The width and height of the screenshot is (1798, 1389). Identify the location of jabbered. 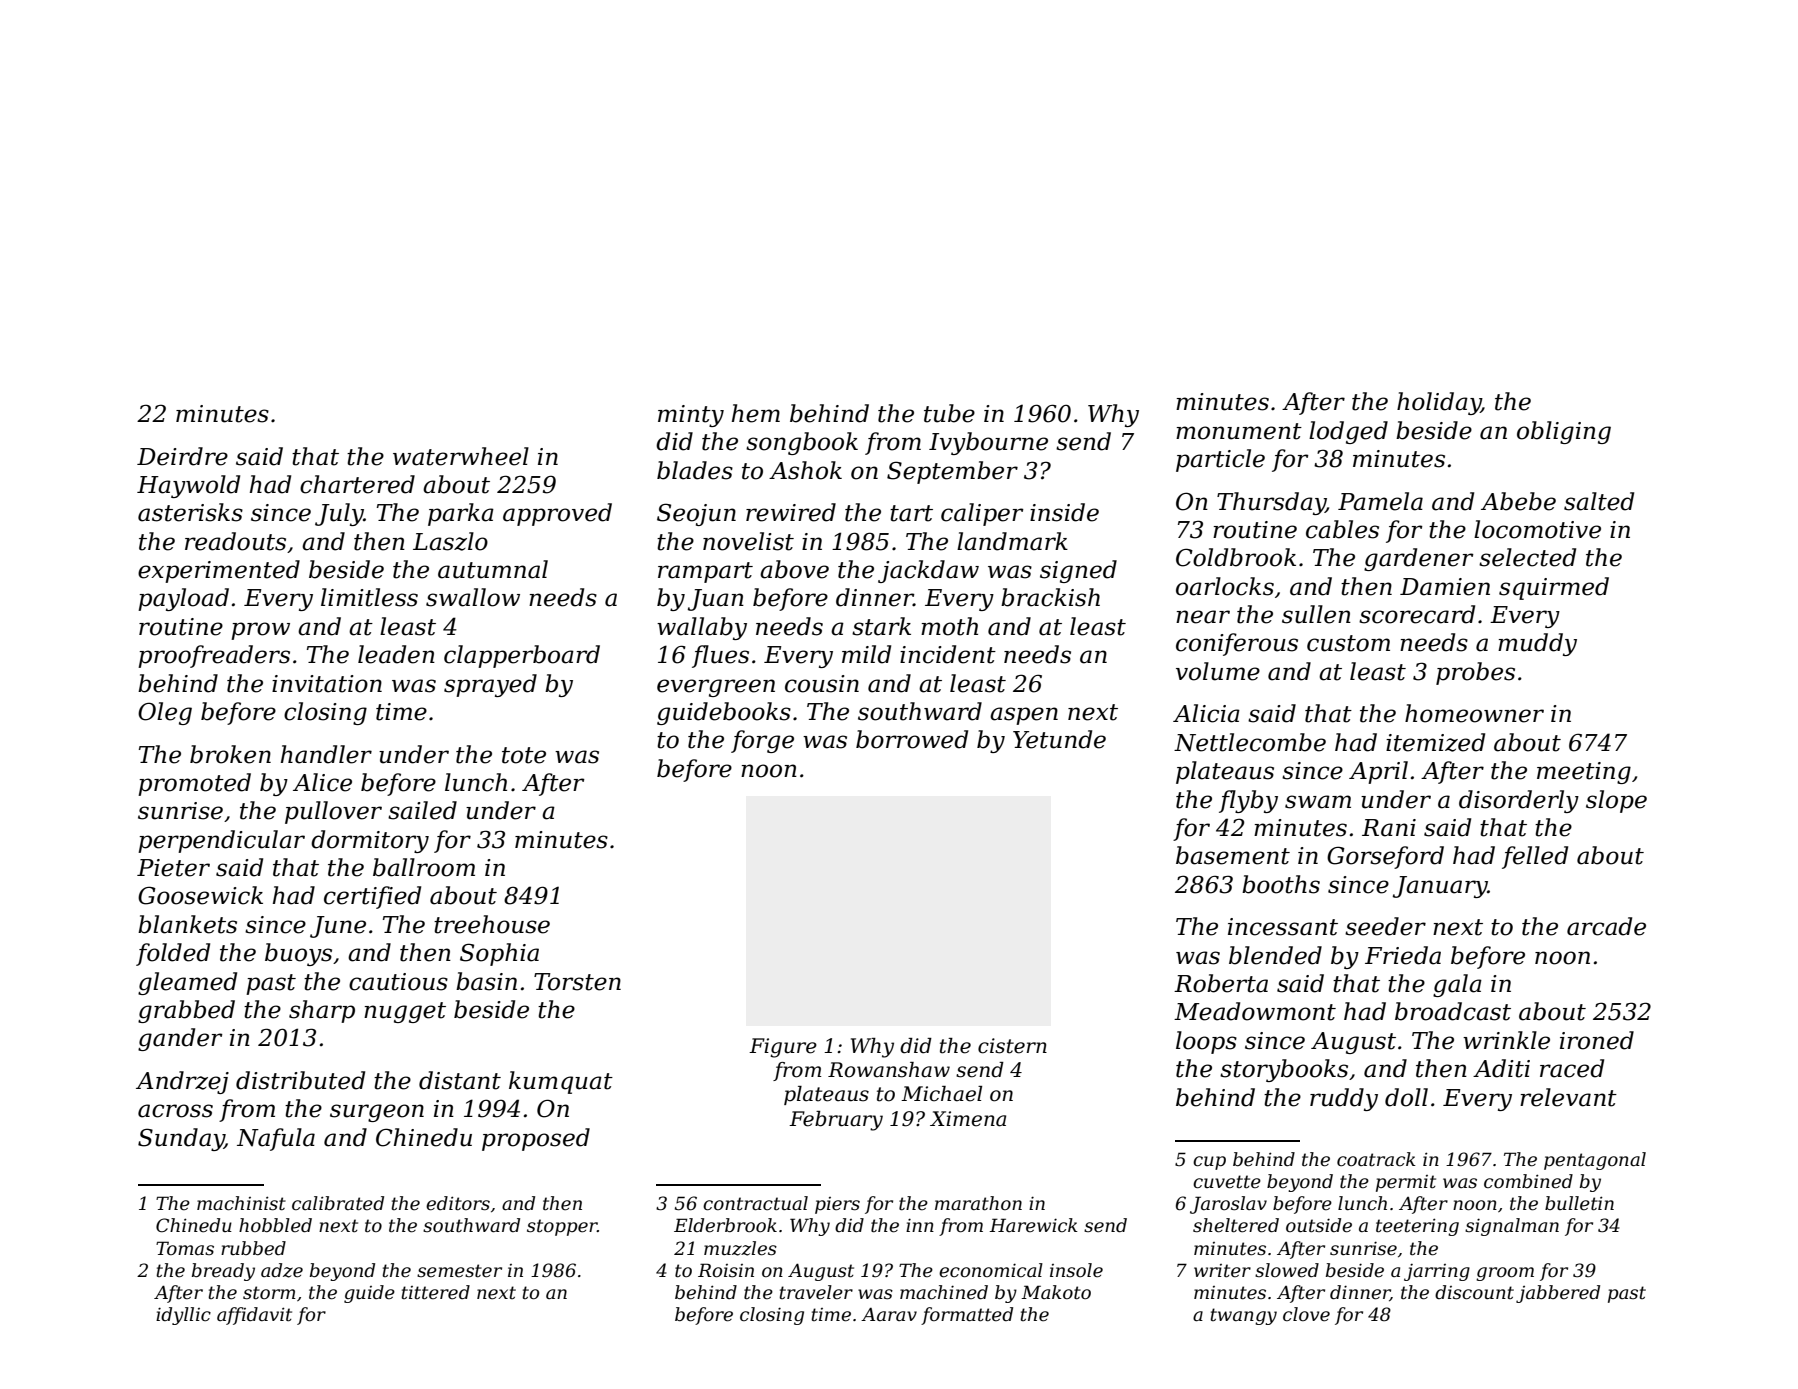
(1558, 1294).
